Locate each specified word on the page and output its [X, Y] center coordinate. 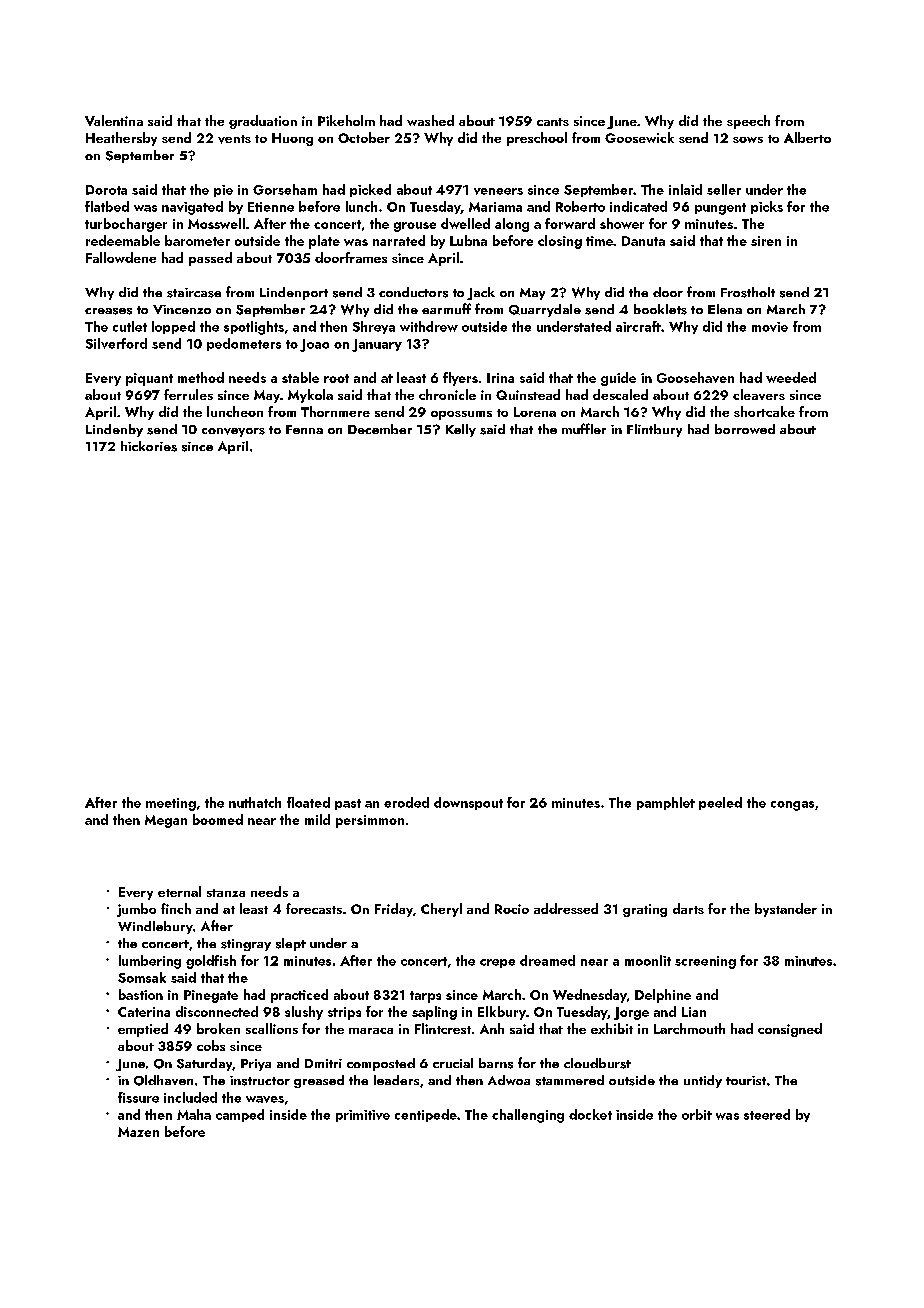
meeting [171, 804]
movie [770, 327]
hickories [149, 446]
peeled [720, 803]
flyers [460, 379]
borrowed [745, 429]
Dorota [106, 190]
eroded [406, 802]
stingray [246, 945]
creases [108, 311]
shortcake [764, 411]
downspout [468, 803]
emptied [143, 1030]
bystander [786, 910]
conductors [413, 292]
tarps [425, 997]
